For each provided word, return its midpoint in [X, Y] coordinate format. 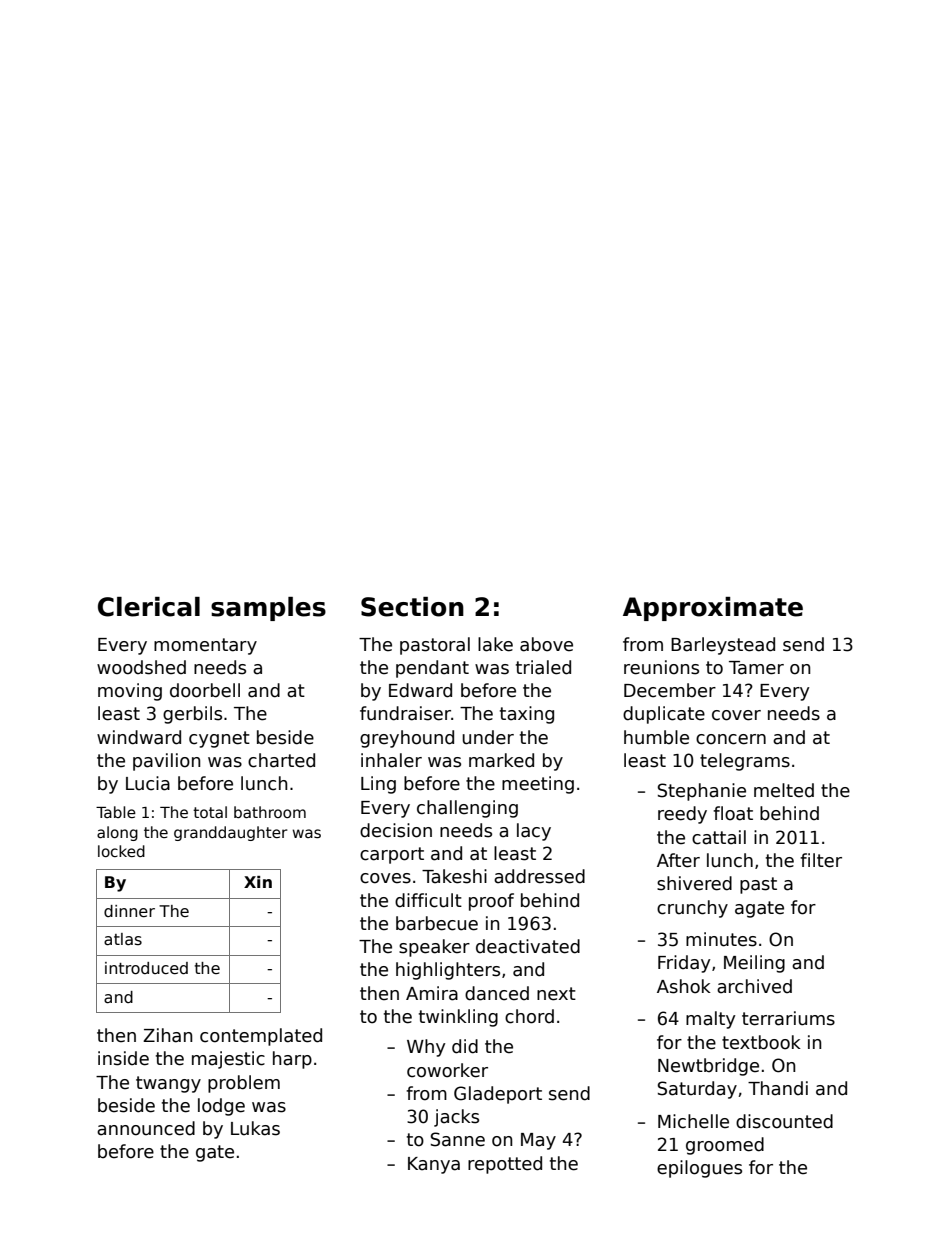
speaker [434, 948]
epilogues [699, 1169]
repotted [505, 1165]
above [546, 644]
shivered [694, 883]
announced [146, 1128]
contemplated [261, 1037]
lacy [534, 832]
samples [268, 609]
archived [754, 986]
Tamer [756, 668]
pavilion [166, 762]
